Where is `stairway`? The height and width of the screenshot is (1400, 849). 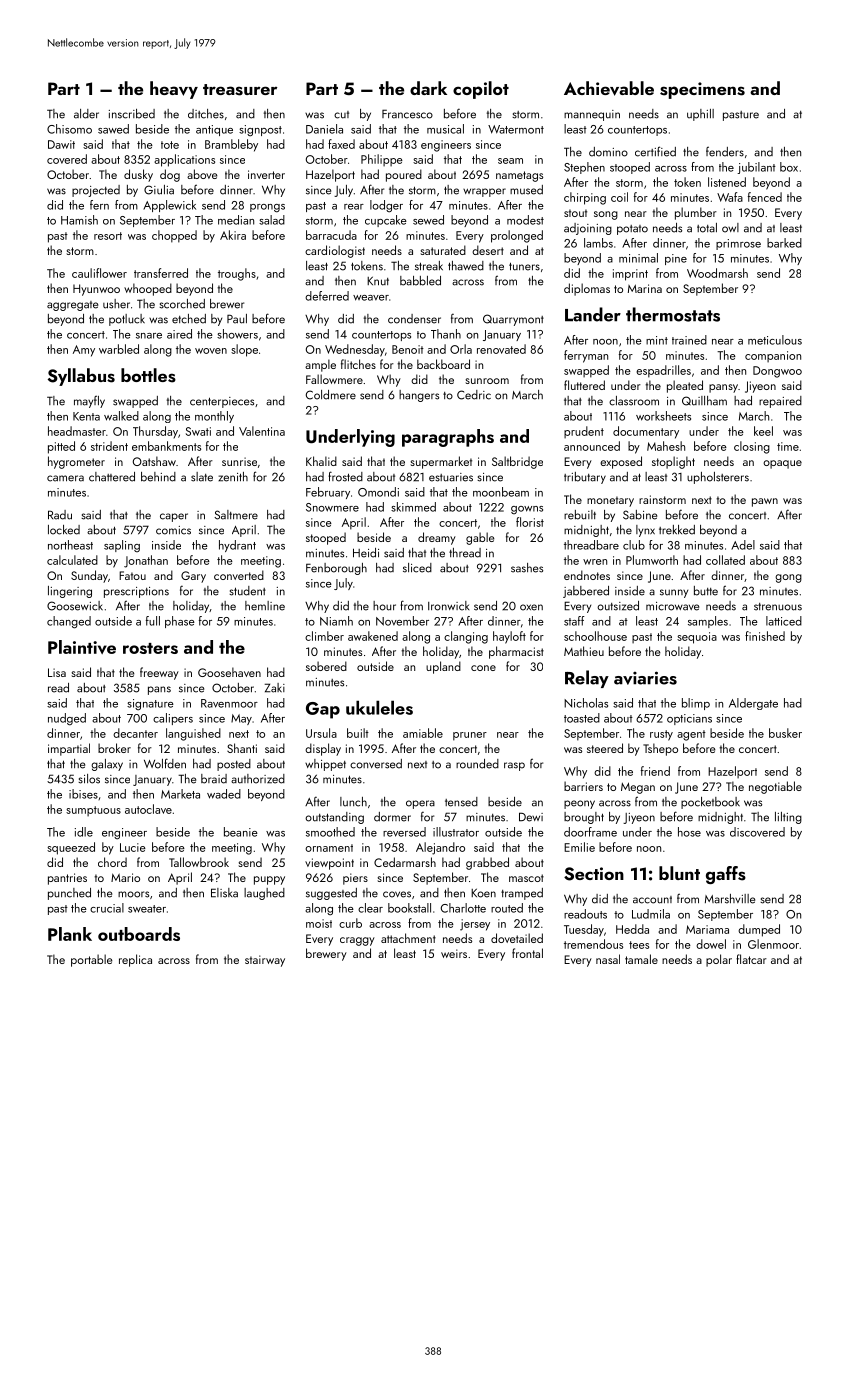 stairway is located at coordinates (265, 961).
